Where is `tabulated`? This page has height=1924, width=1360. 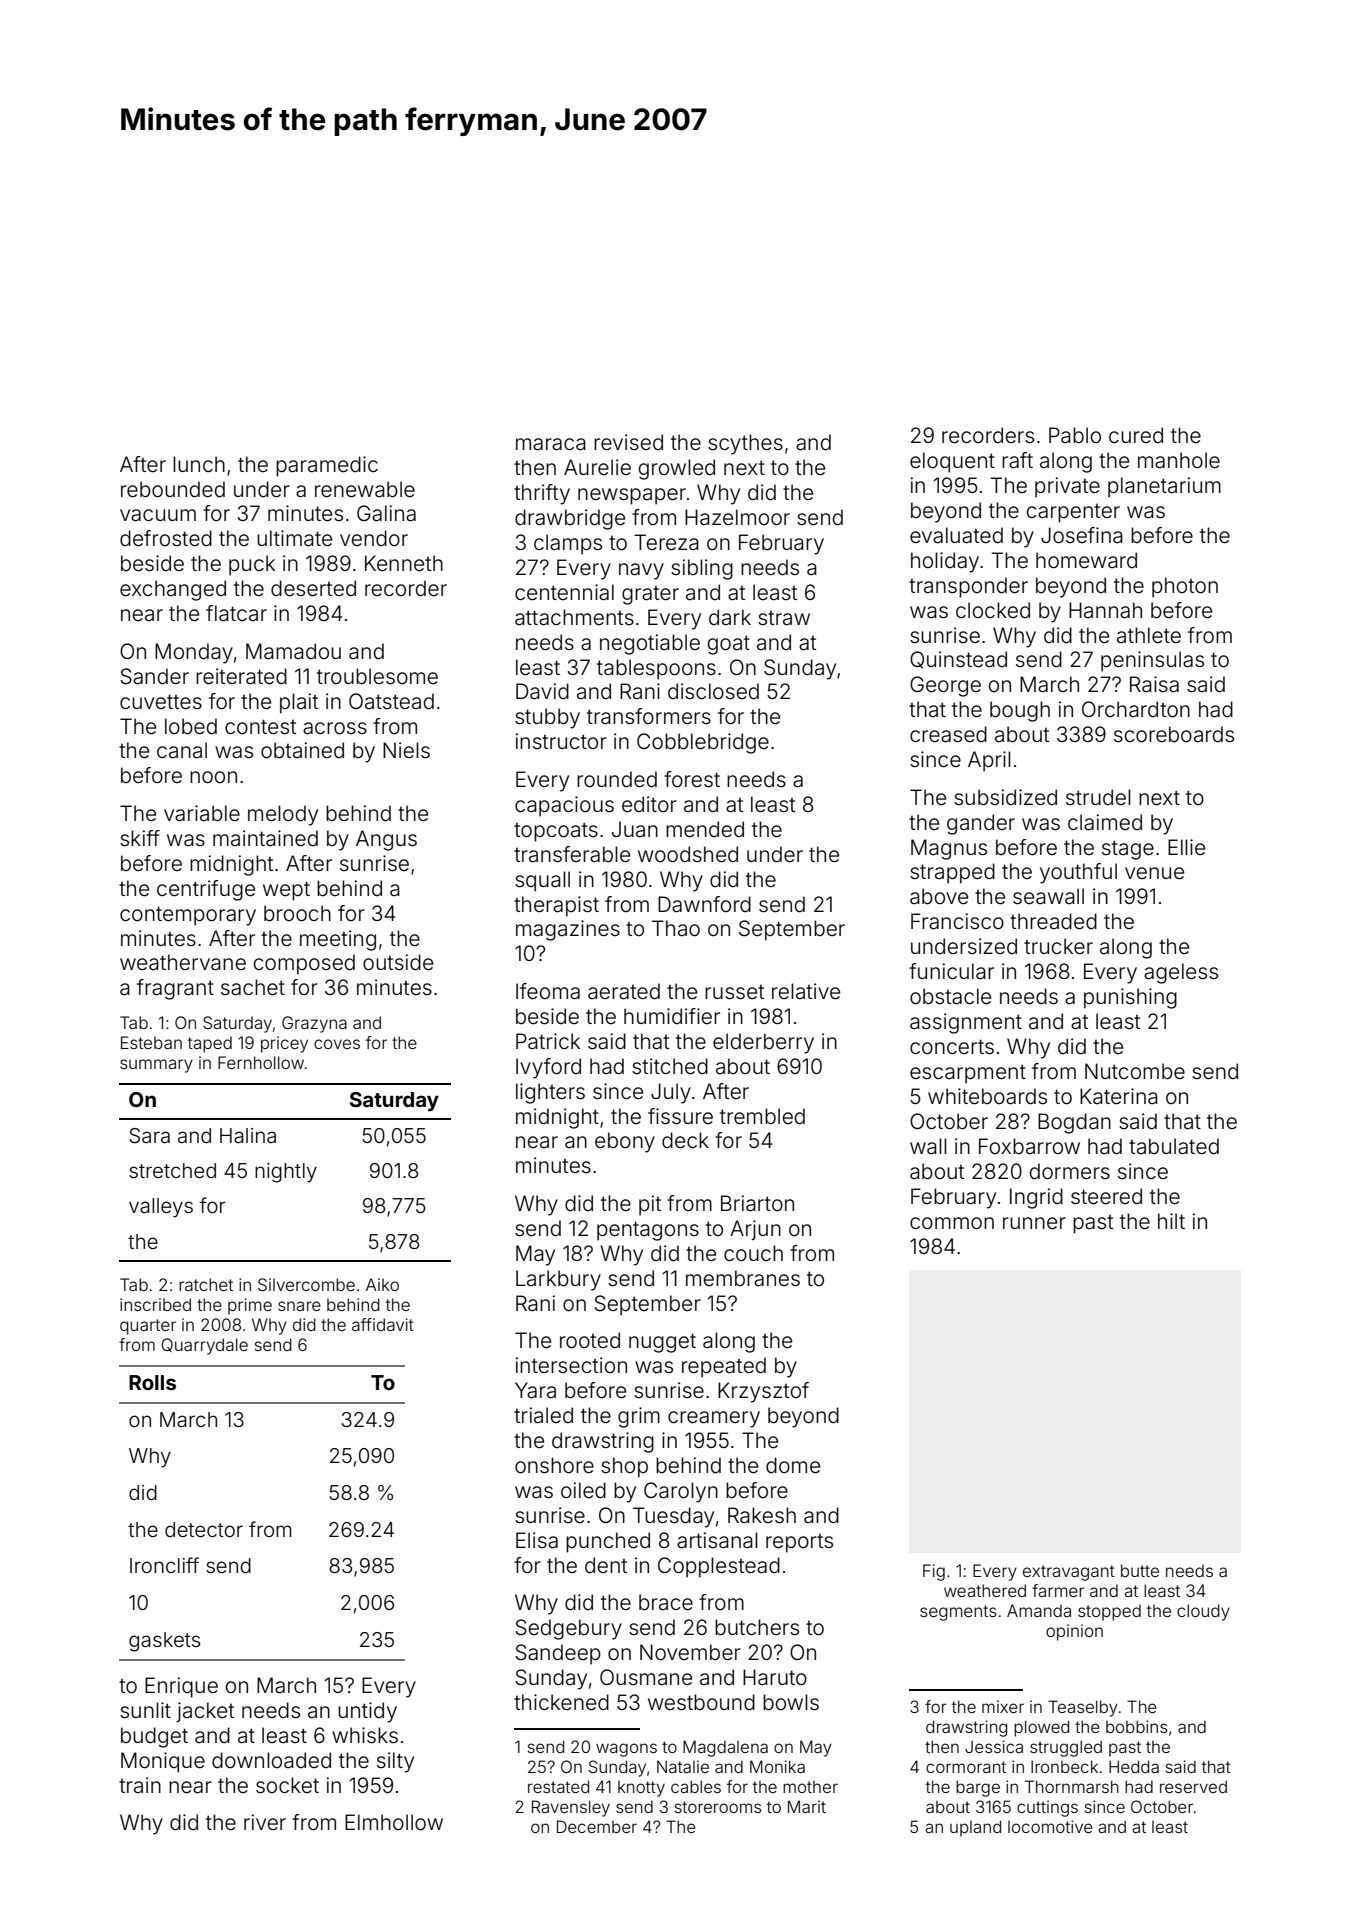 tabulated is located at coordinates (1174, 1146).
